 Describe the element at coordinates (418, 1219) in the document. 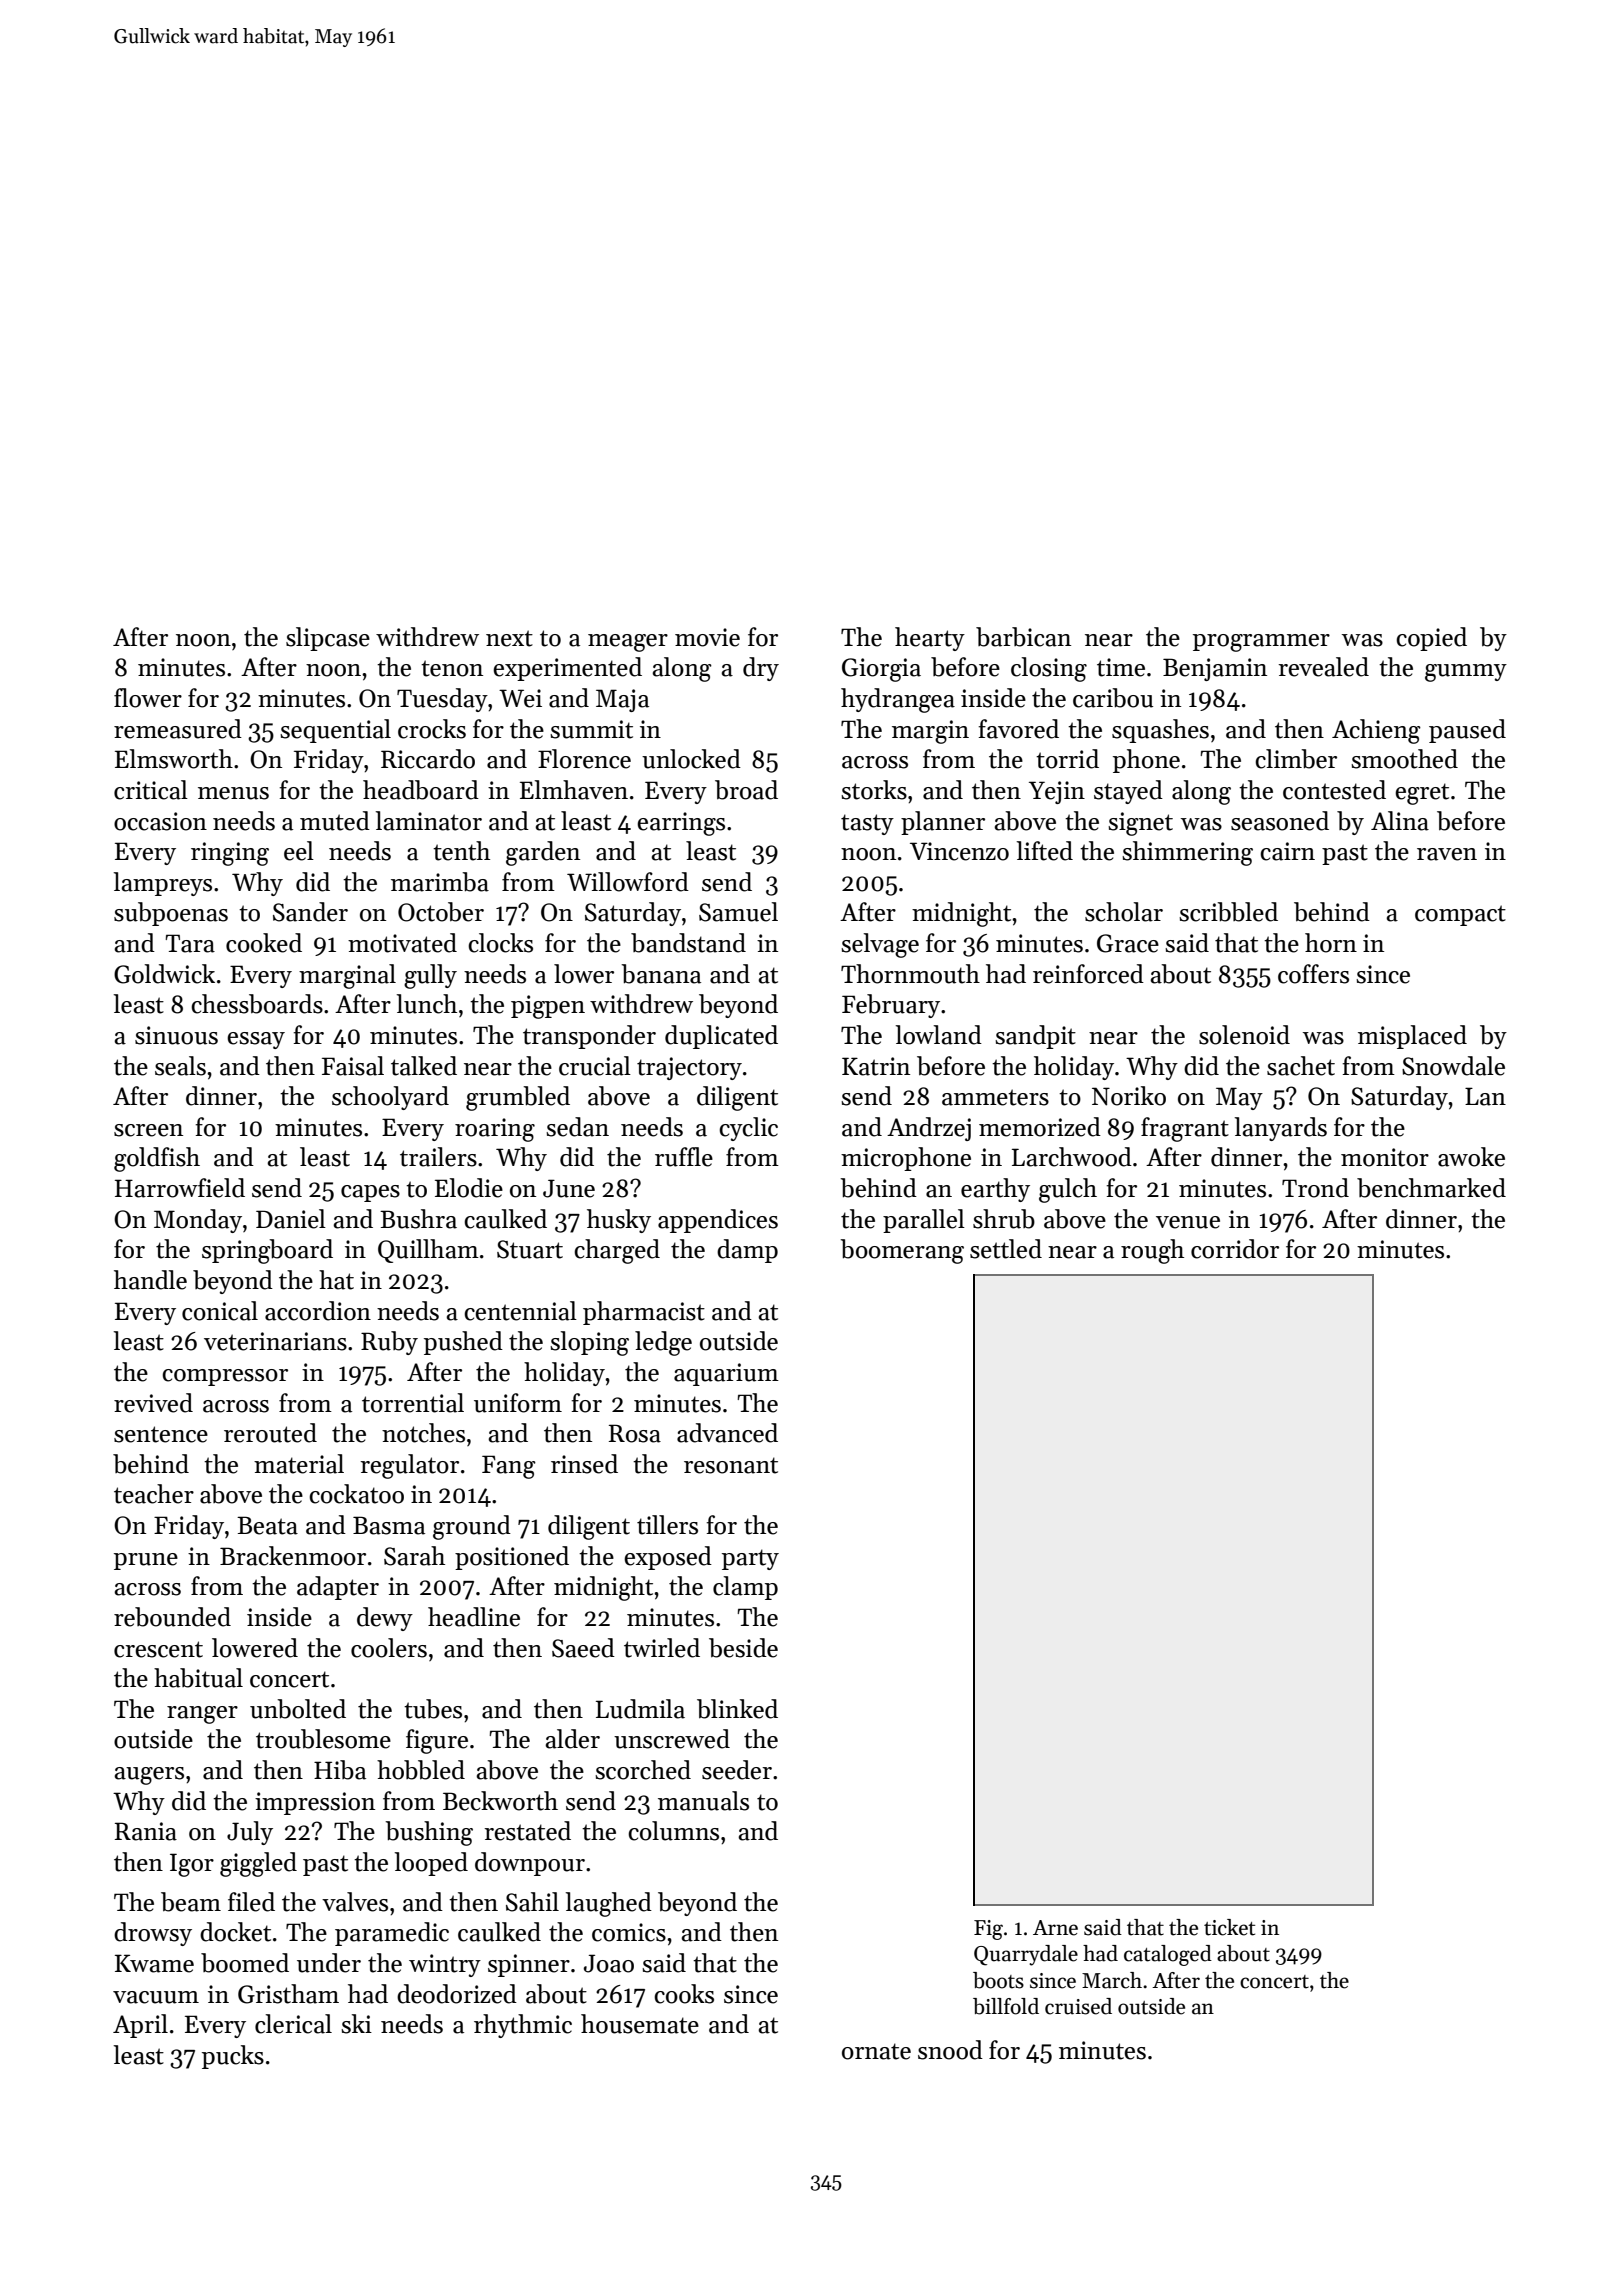

I see `Bushra` at that location.
